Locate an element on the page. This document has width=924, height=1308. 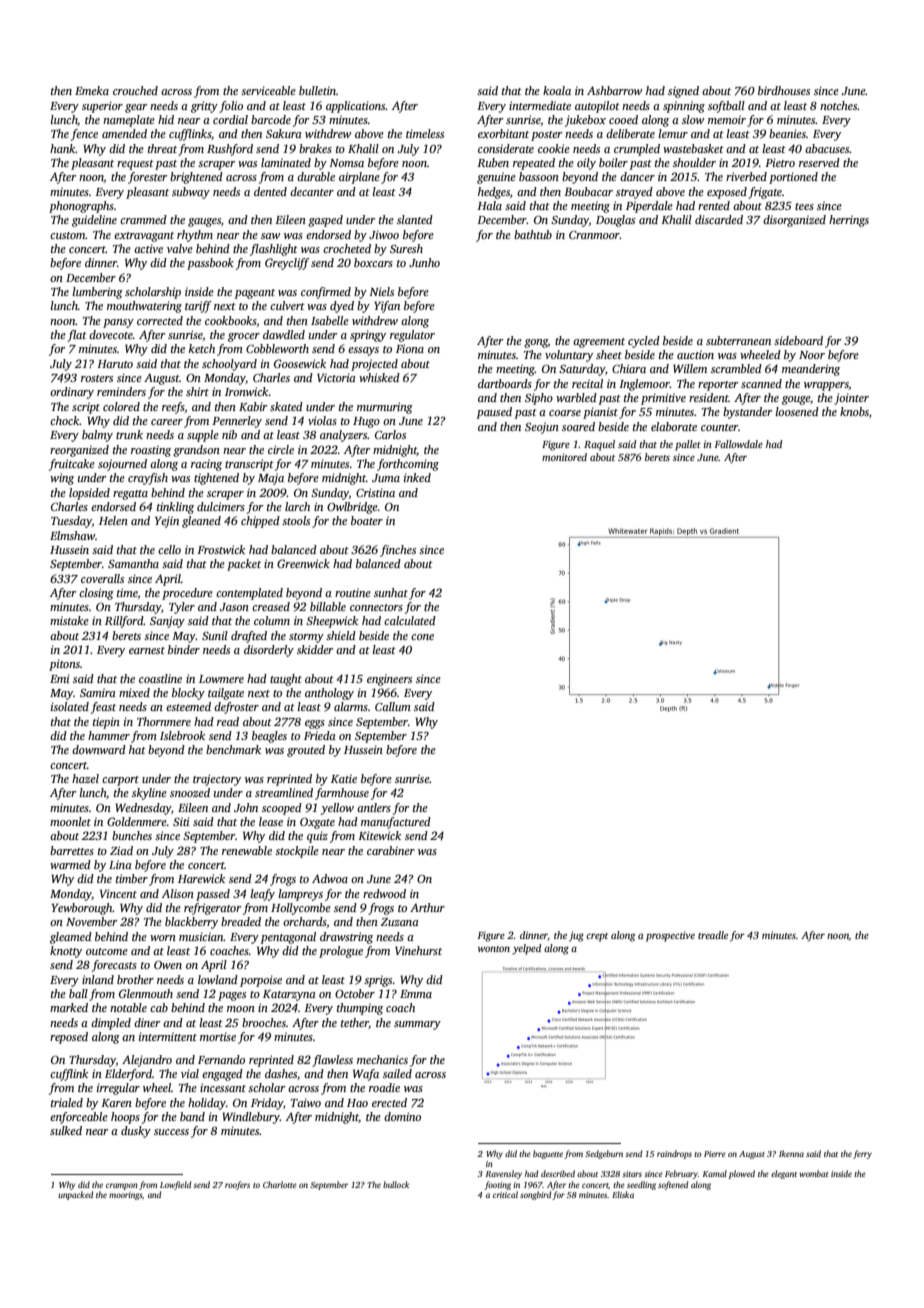
procedure is located at coordinates (187, 594).
